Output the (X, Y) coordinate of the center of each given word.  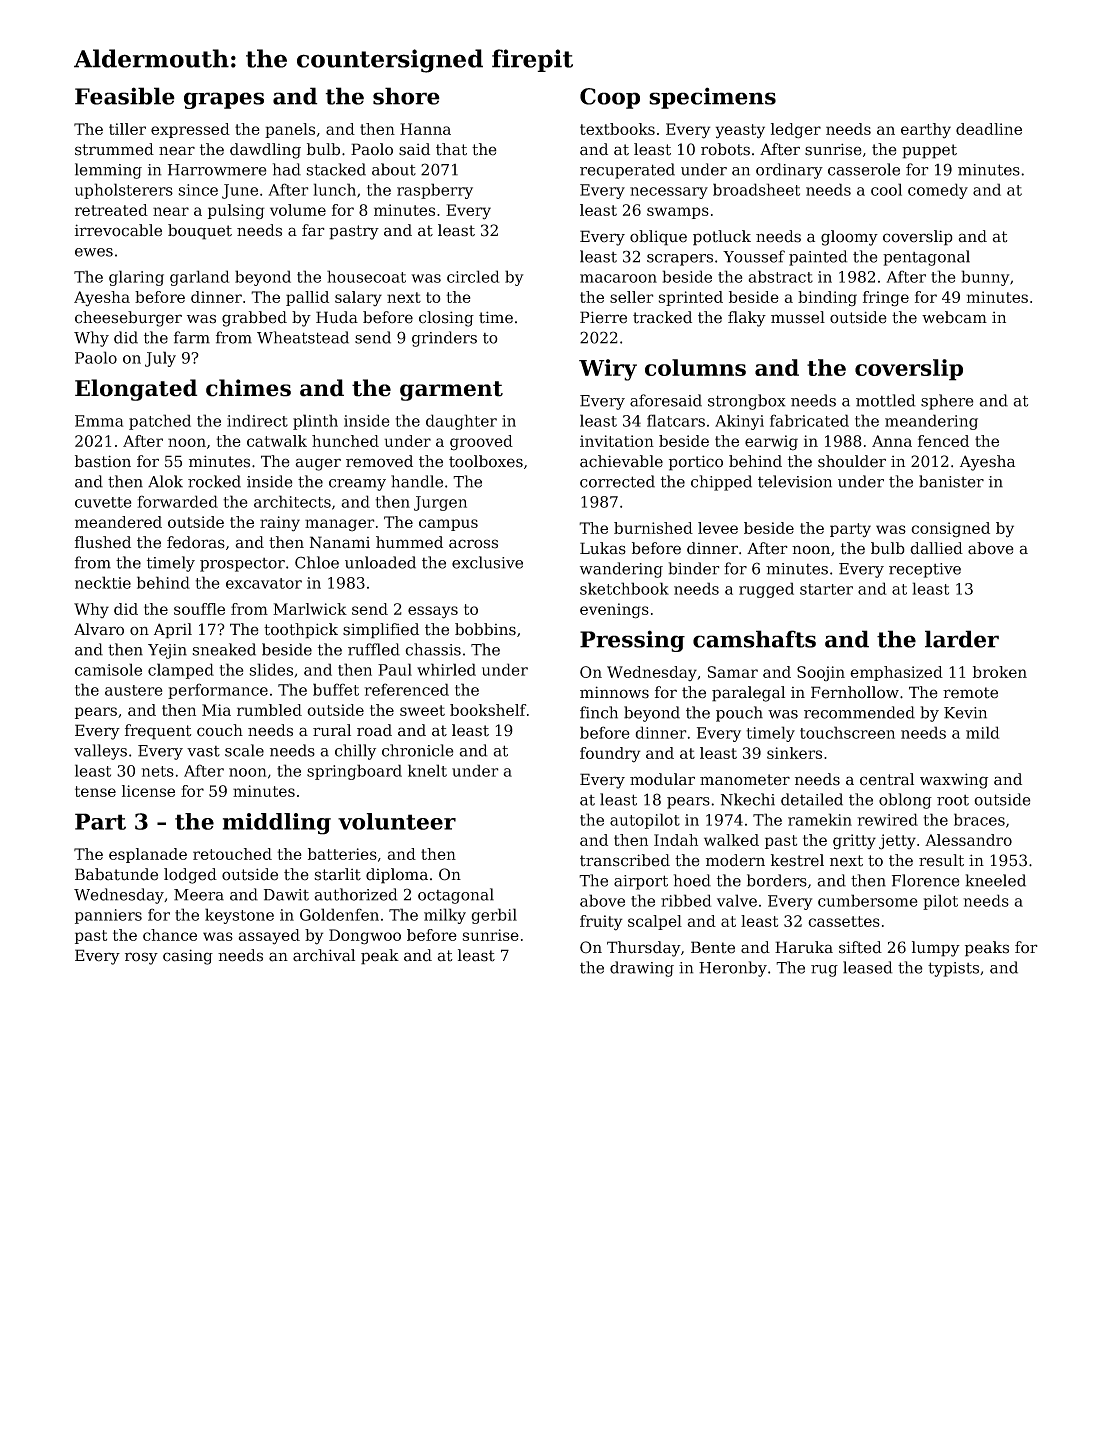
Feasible (125, 96)
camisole (108, 669)
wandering (621, 570)
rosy (141, 958)
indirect (257, 420)
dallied (936, 548)
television (795, 481)
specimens (712, 98)
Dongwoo (365, 937)
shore (406, 96)
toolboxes (486, 461)
